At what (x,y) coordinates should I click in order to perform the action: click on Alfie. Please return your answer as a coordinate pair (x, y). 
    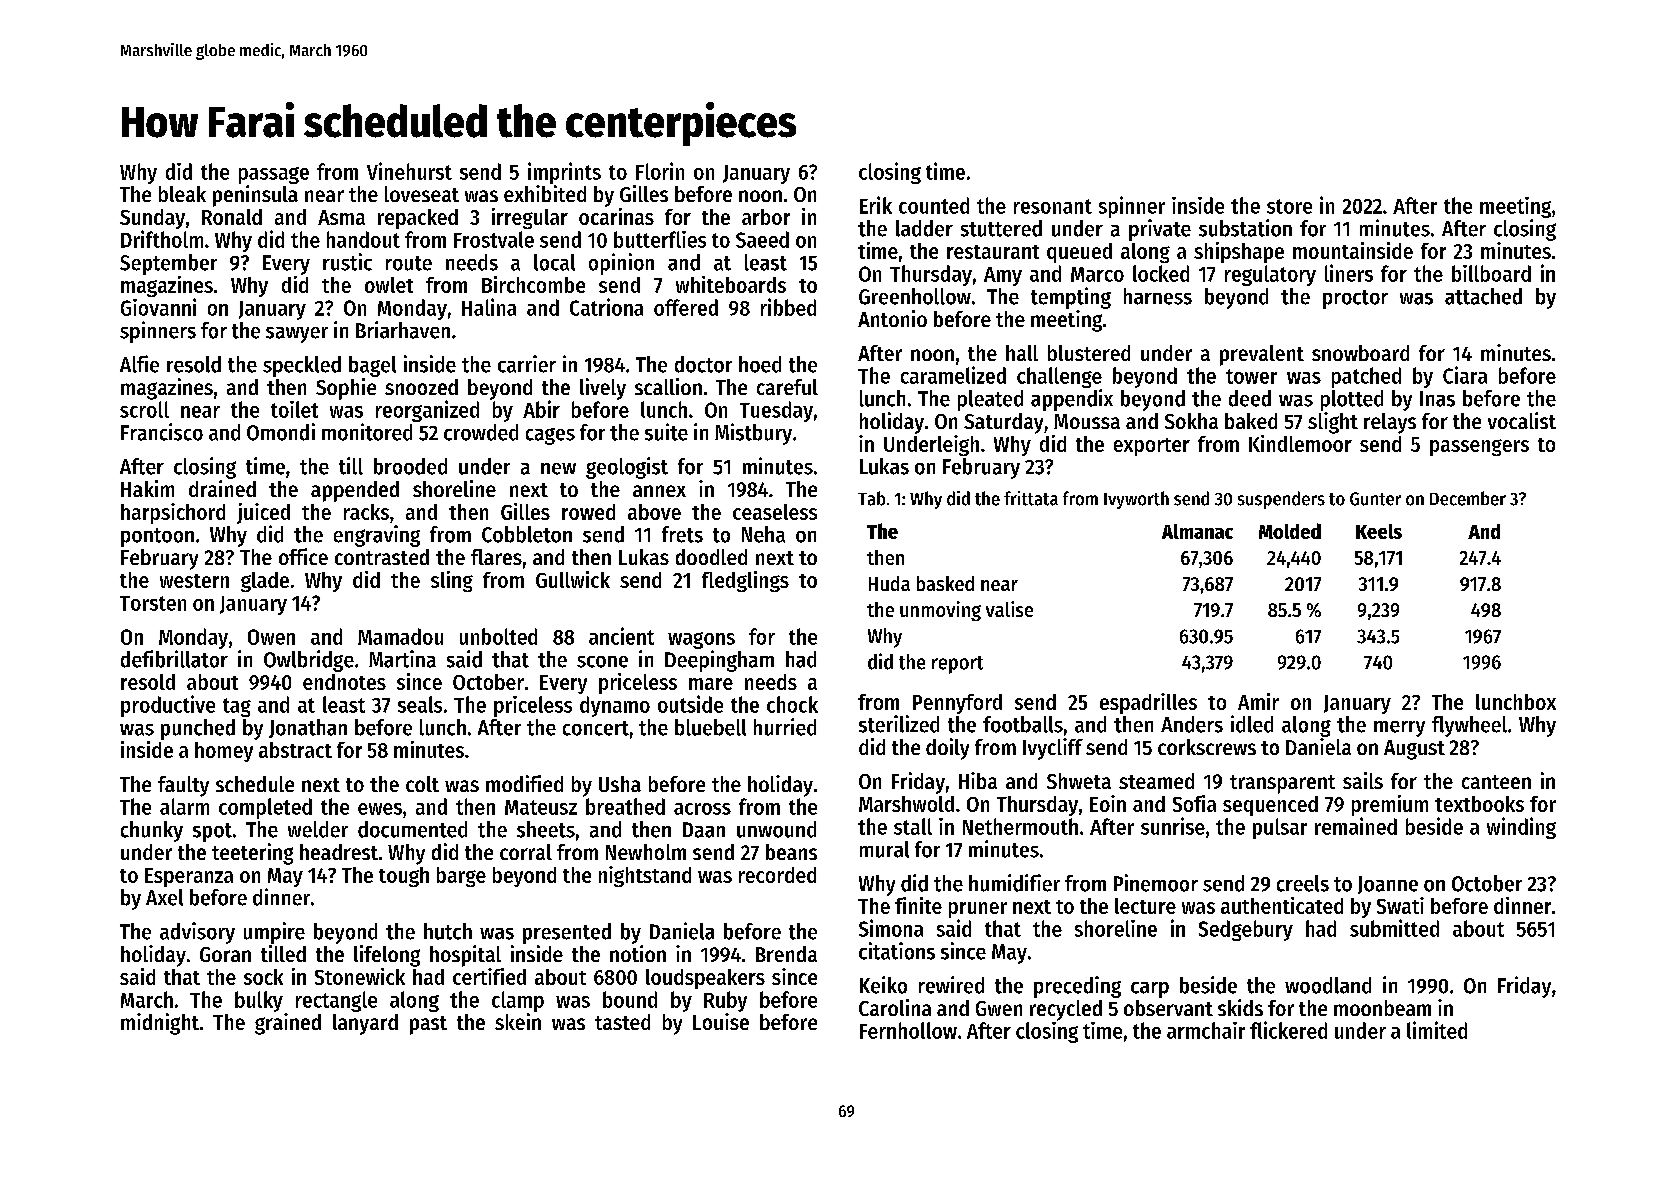
    Looking at the image, I should click on (139, 364).
